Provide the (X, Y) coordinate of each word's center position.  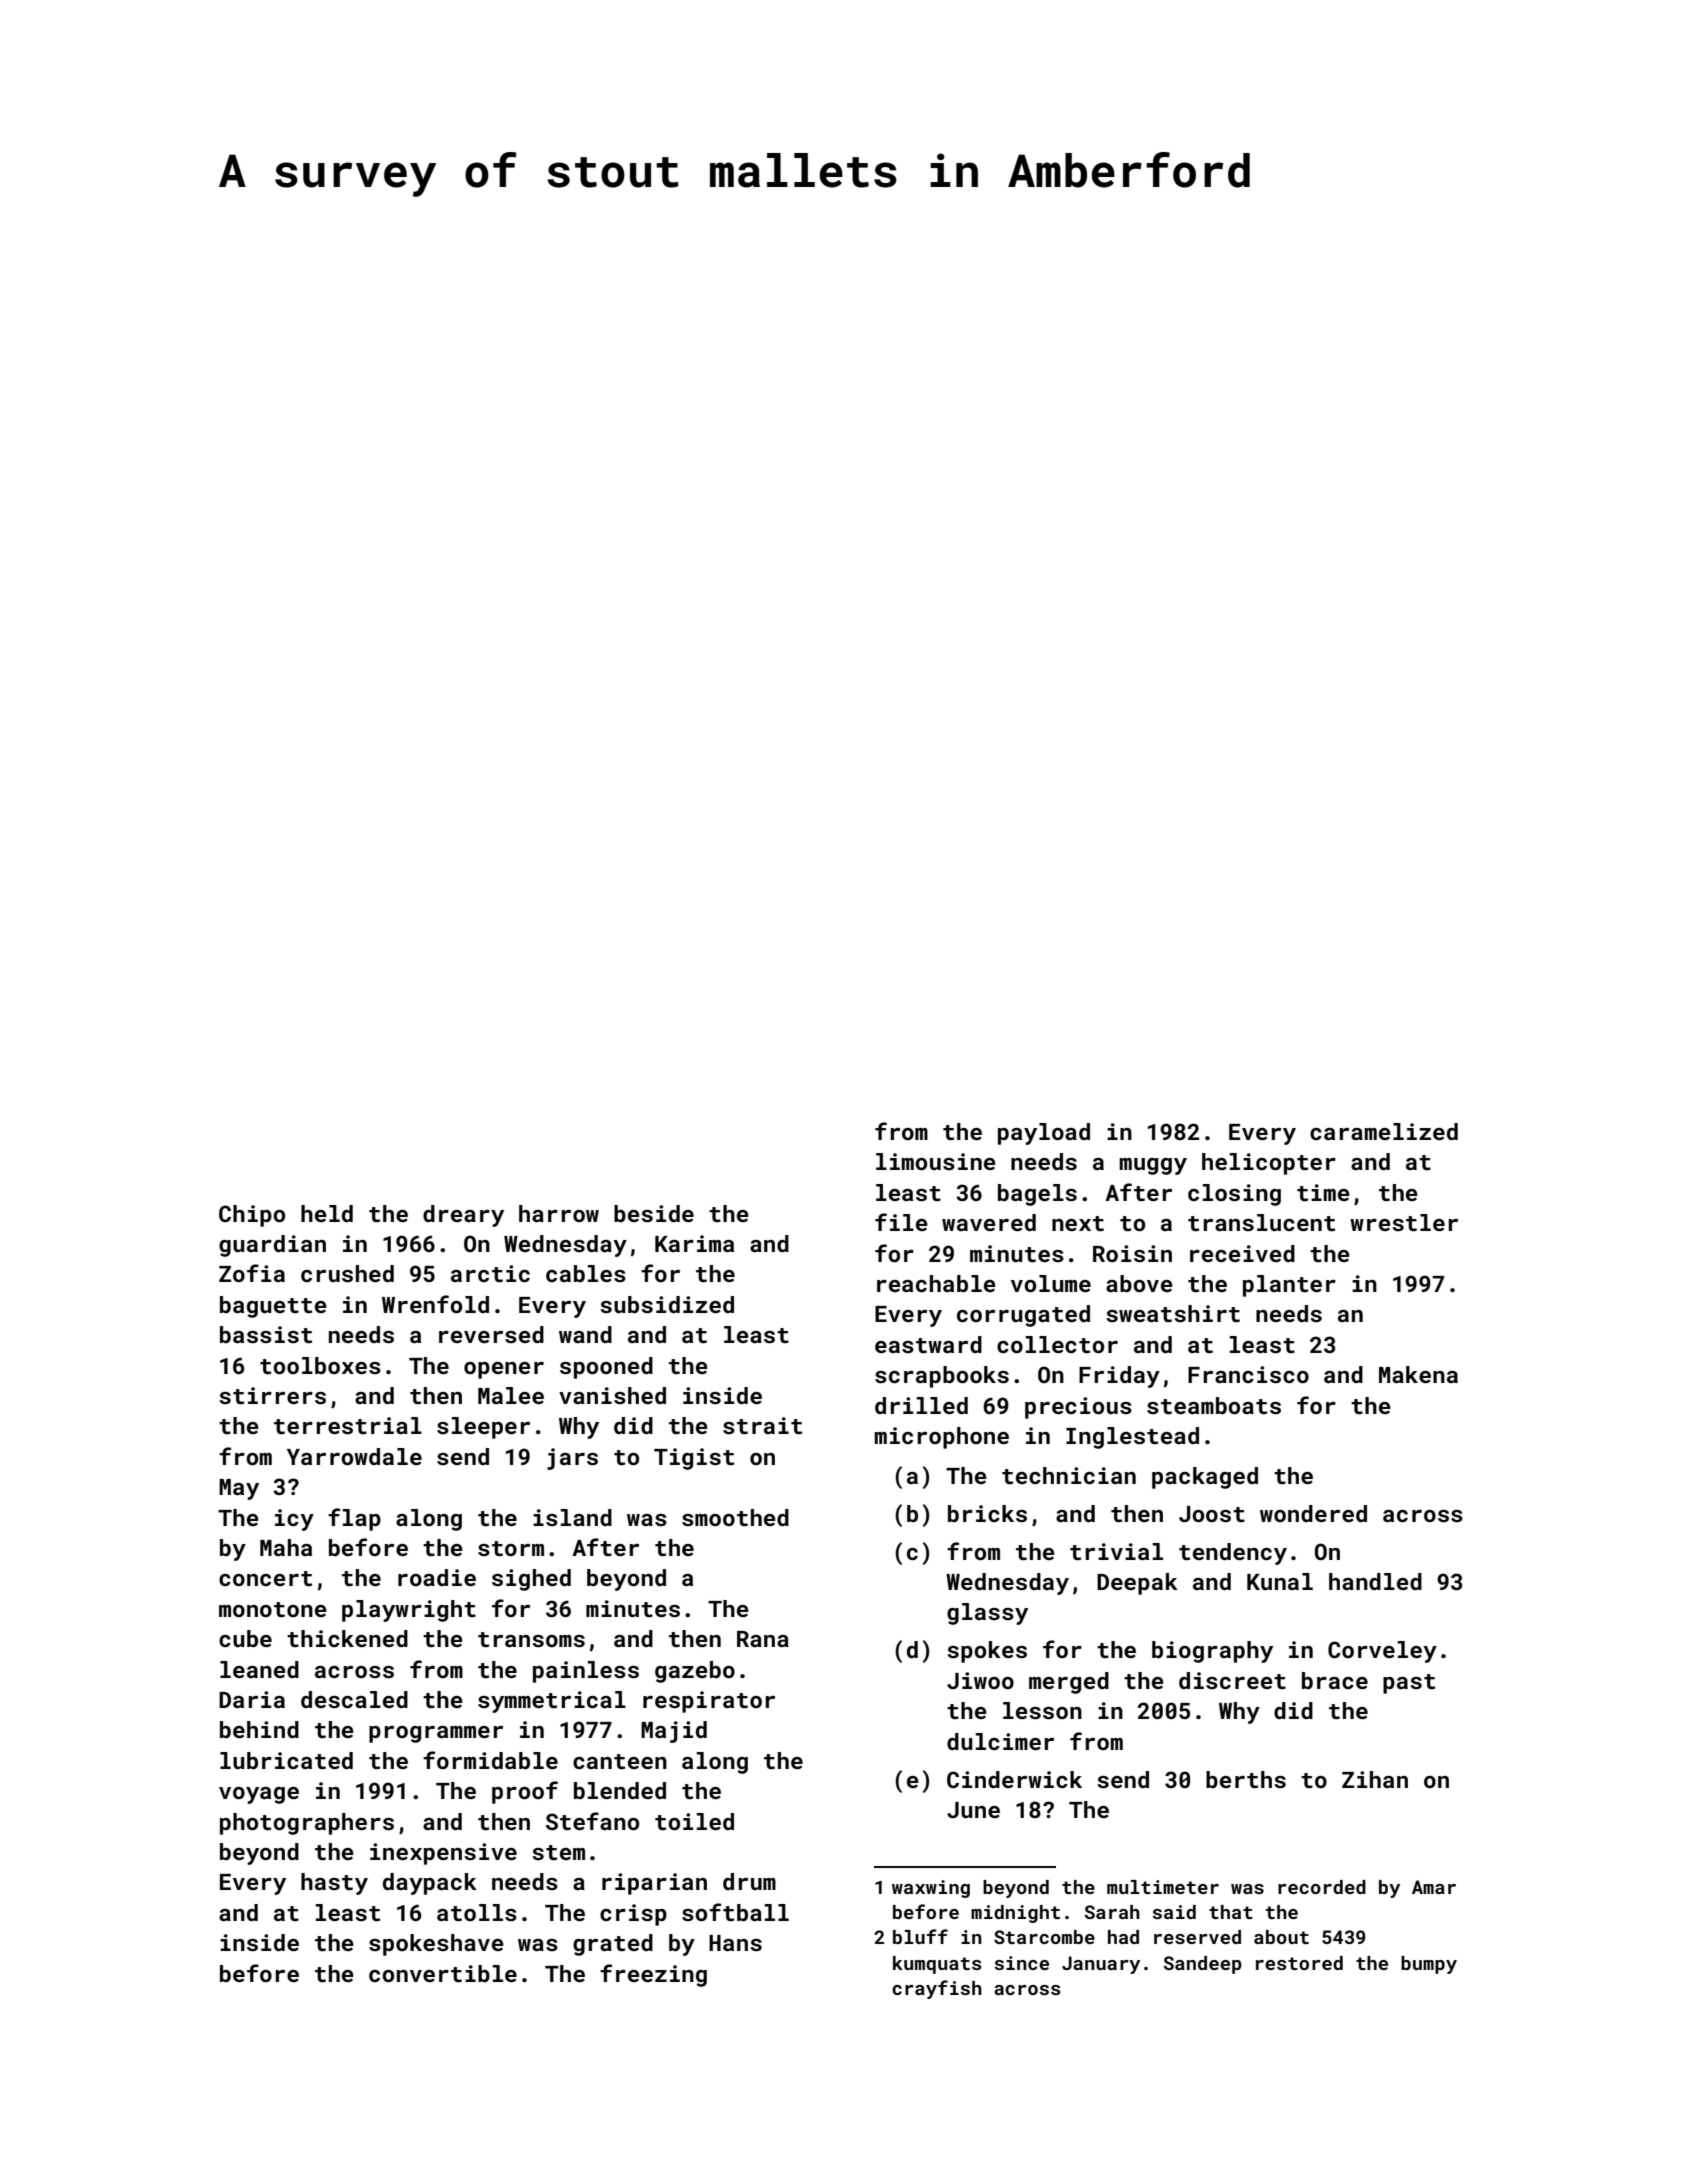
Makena (1418, 1374)
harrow (559, 1213)
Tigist (694, 1459)
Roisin (1132, 1253)
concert (265, 1578)
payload (1044, 1134)
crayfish (937, 1989)
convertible (443, 1973)
